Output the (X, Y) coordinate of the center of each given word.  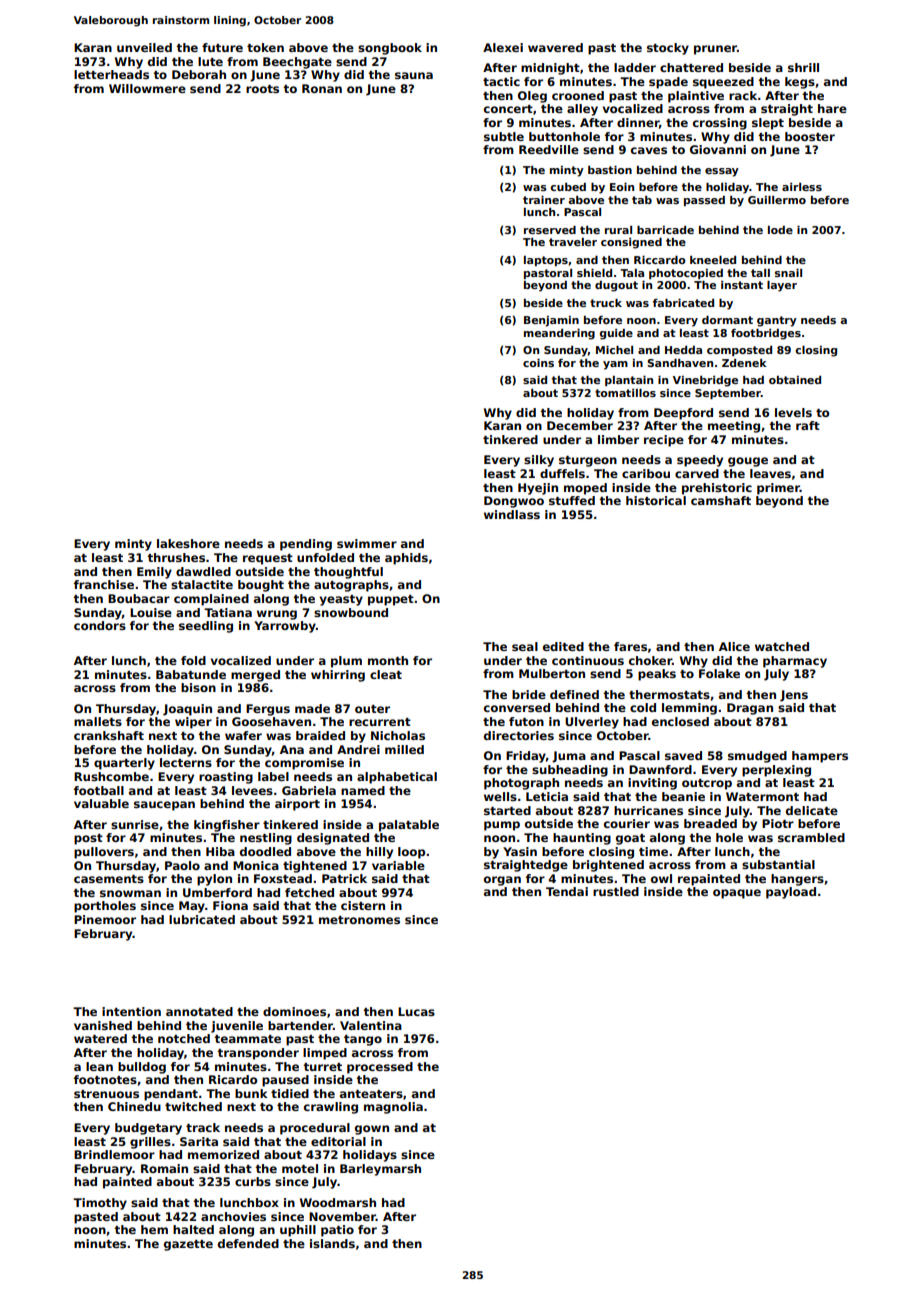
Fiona (230, 905)
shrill (803, 67)
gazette (188, 1245)
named (363, 790)
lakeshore (188, 543)
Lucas (416, 1011)
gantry (777, 321)
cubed (568, 187)
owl (661, 878)
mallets (98, 721)
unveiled (144, 47)
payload (791, 893)
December (580, 425)
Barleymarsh (380, 1170)
